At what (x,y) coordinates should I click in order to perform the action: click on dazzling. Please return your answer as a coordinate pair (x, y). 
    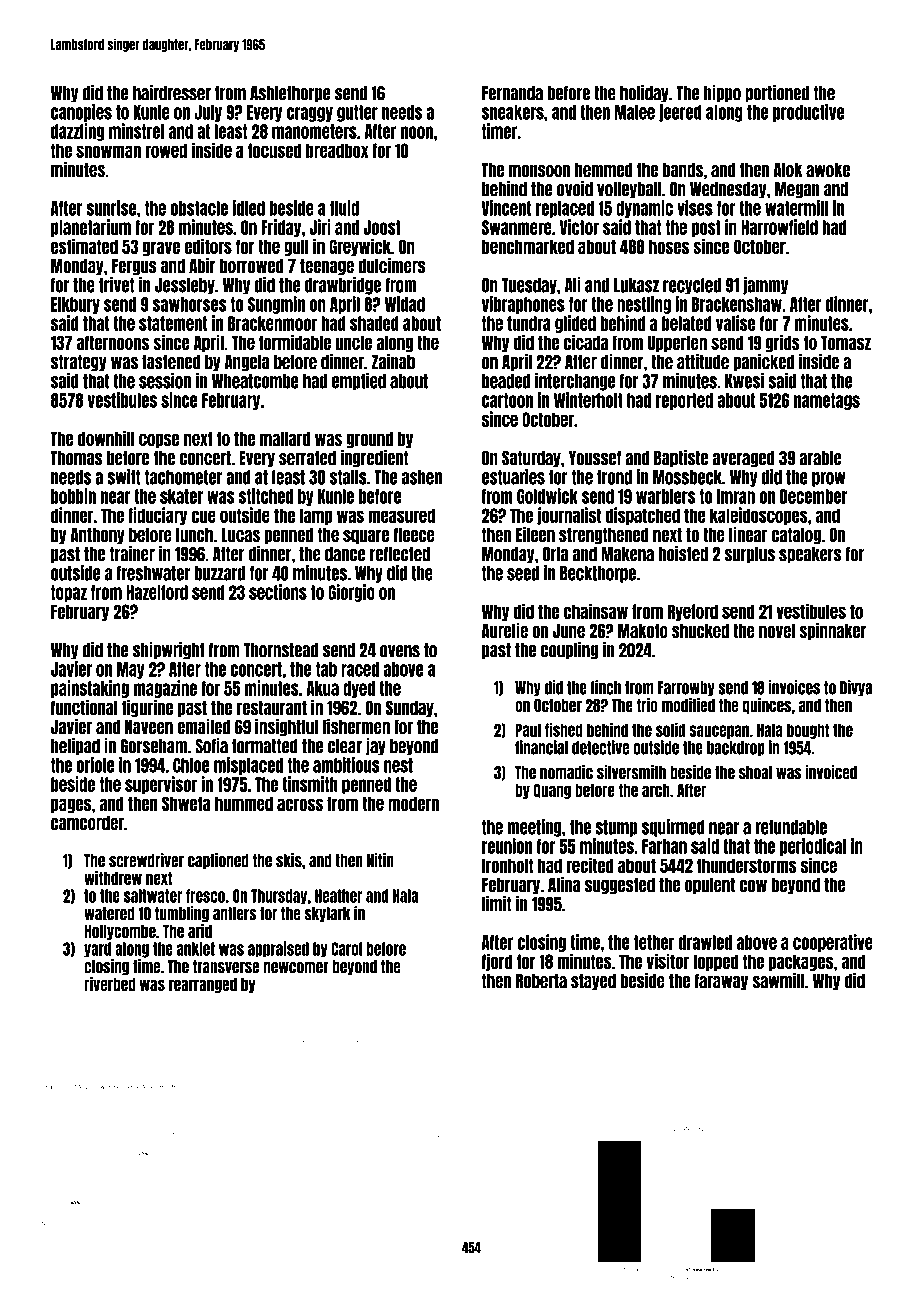
    Looking at the image, I should click on (77, 132).
